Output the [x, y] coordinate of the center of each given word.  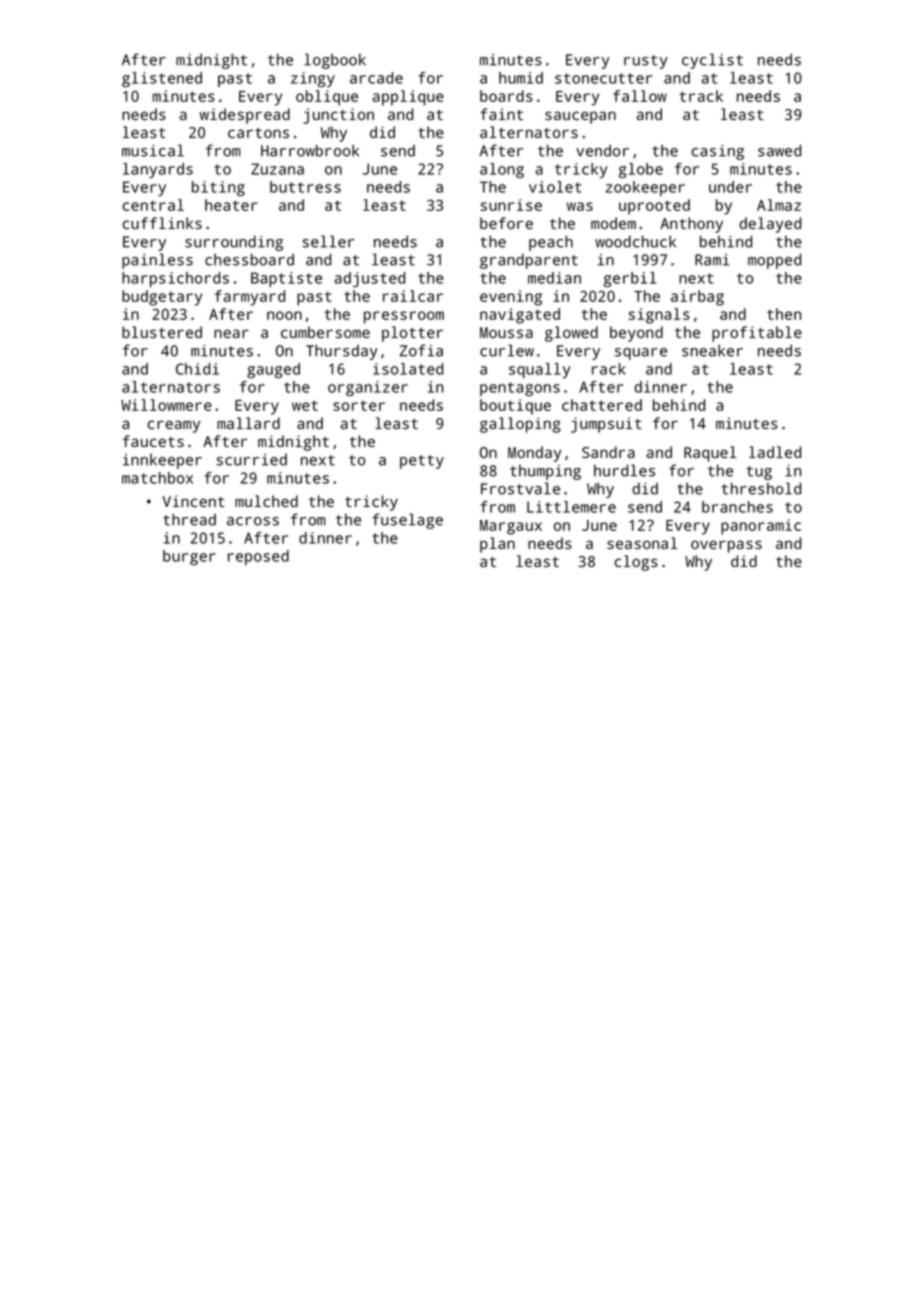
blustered [162, 332]
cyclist [712, 61]
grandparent [529, 261]
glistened [162, 79]
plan [497, 545]
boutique [515, 407]
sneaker [712, 351]
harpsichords [175, 279]
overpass [726, 546]
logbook [335, 61]
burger [189, 557]
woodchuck [635, 241]
